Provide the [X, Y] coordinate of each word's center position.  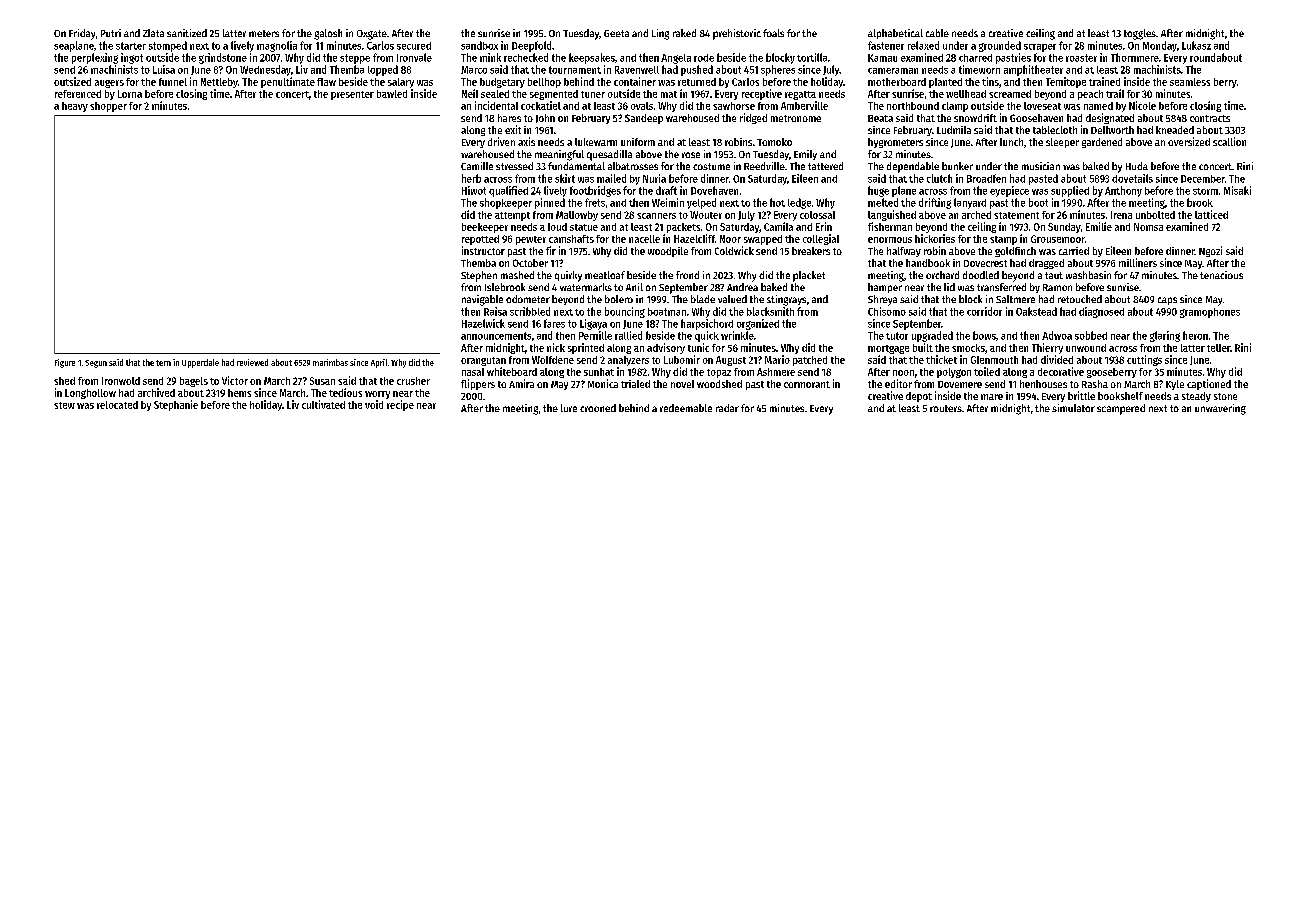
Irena [1121, 215]
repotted [480, 240]
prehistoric [737, 34]
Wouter [706, 215]
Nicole [1142, 105]
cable [937, 33]
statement [1016, 215]
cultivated [323, 404]
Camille [477, 166]
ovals [642, 106]
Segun [96, 364]
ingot [132, 58]
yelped [701, 203]
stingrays [786, 300]
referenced [78, 94]
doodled [981, 275]
